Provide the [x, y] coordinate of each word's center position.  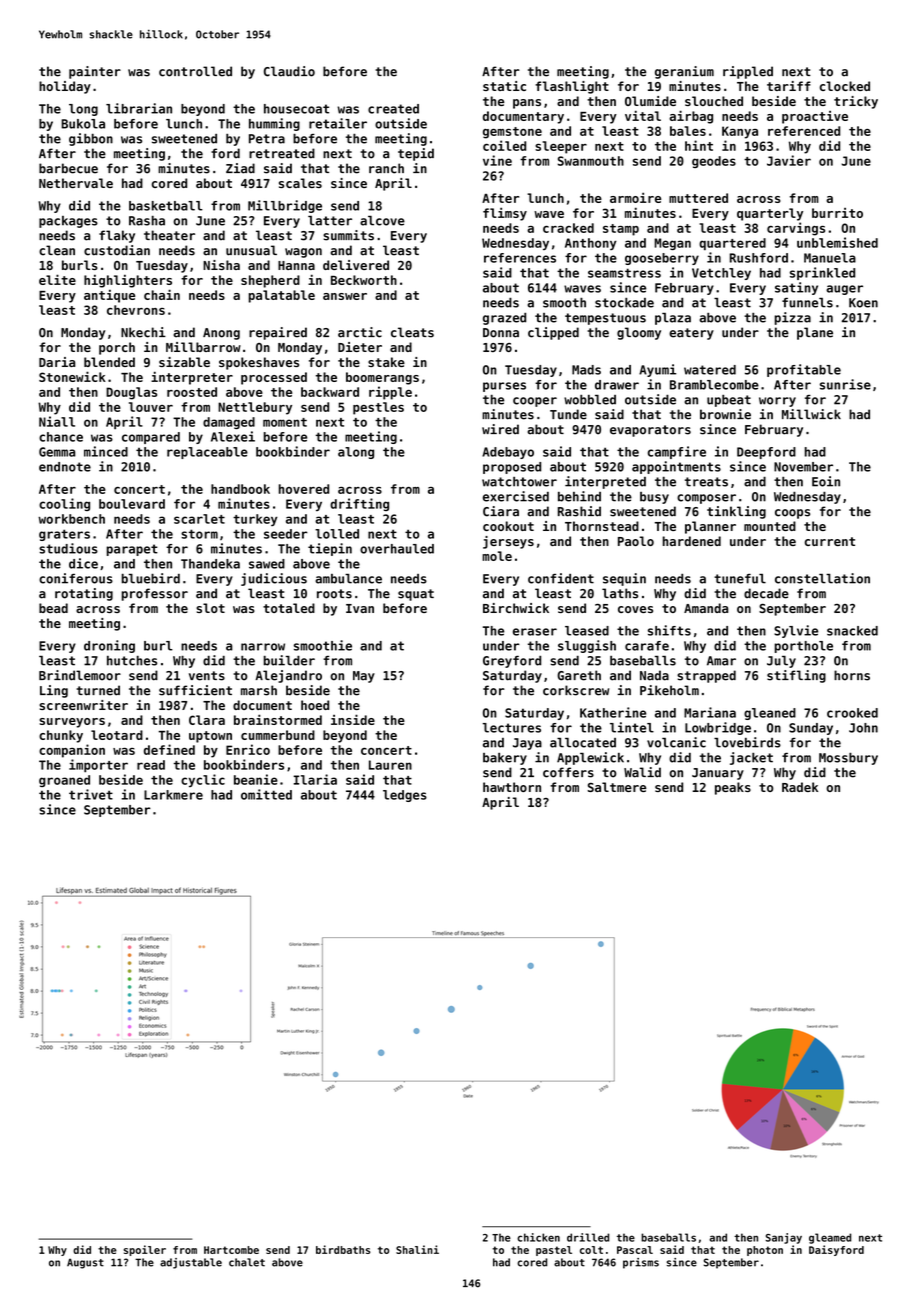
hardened [692, 541]
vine [497, 160]
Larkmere [173, 795]
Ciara [501, 511]
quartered [732, 244]
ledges [405, 796]
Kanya [740, 132]
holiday [65, 87]
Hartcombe [231, 1250]
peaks [733, 788]
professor [154, 594]
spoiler [145, 1250]
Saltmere [617, 787]
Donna [501, 333]
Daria [57, 362]
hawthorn [512, 787]
